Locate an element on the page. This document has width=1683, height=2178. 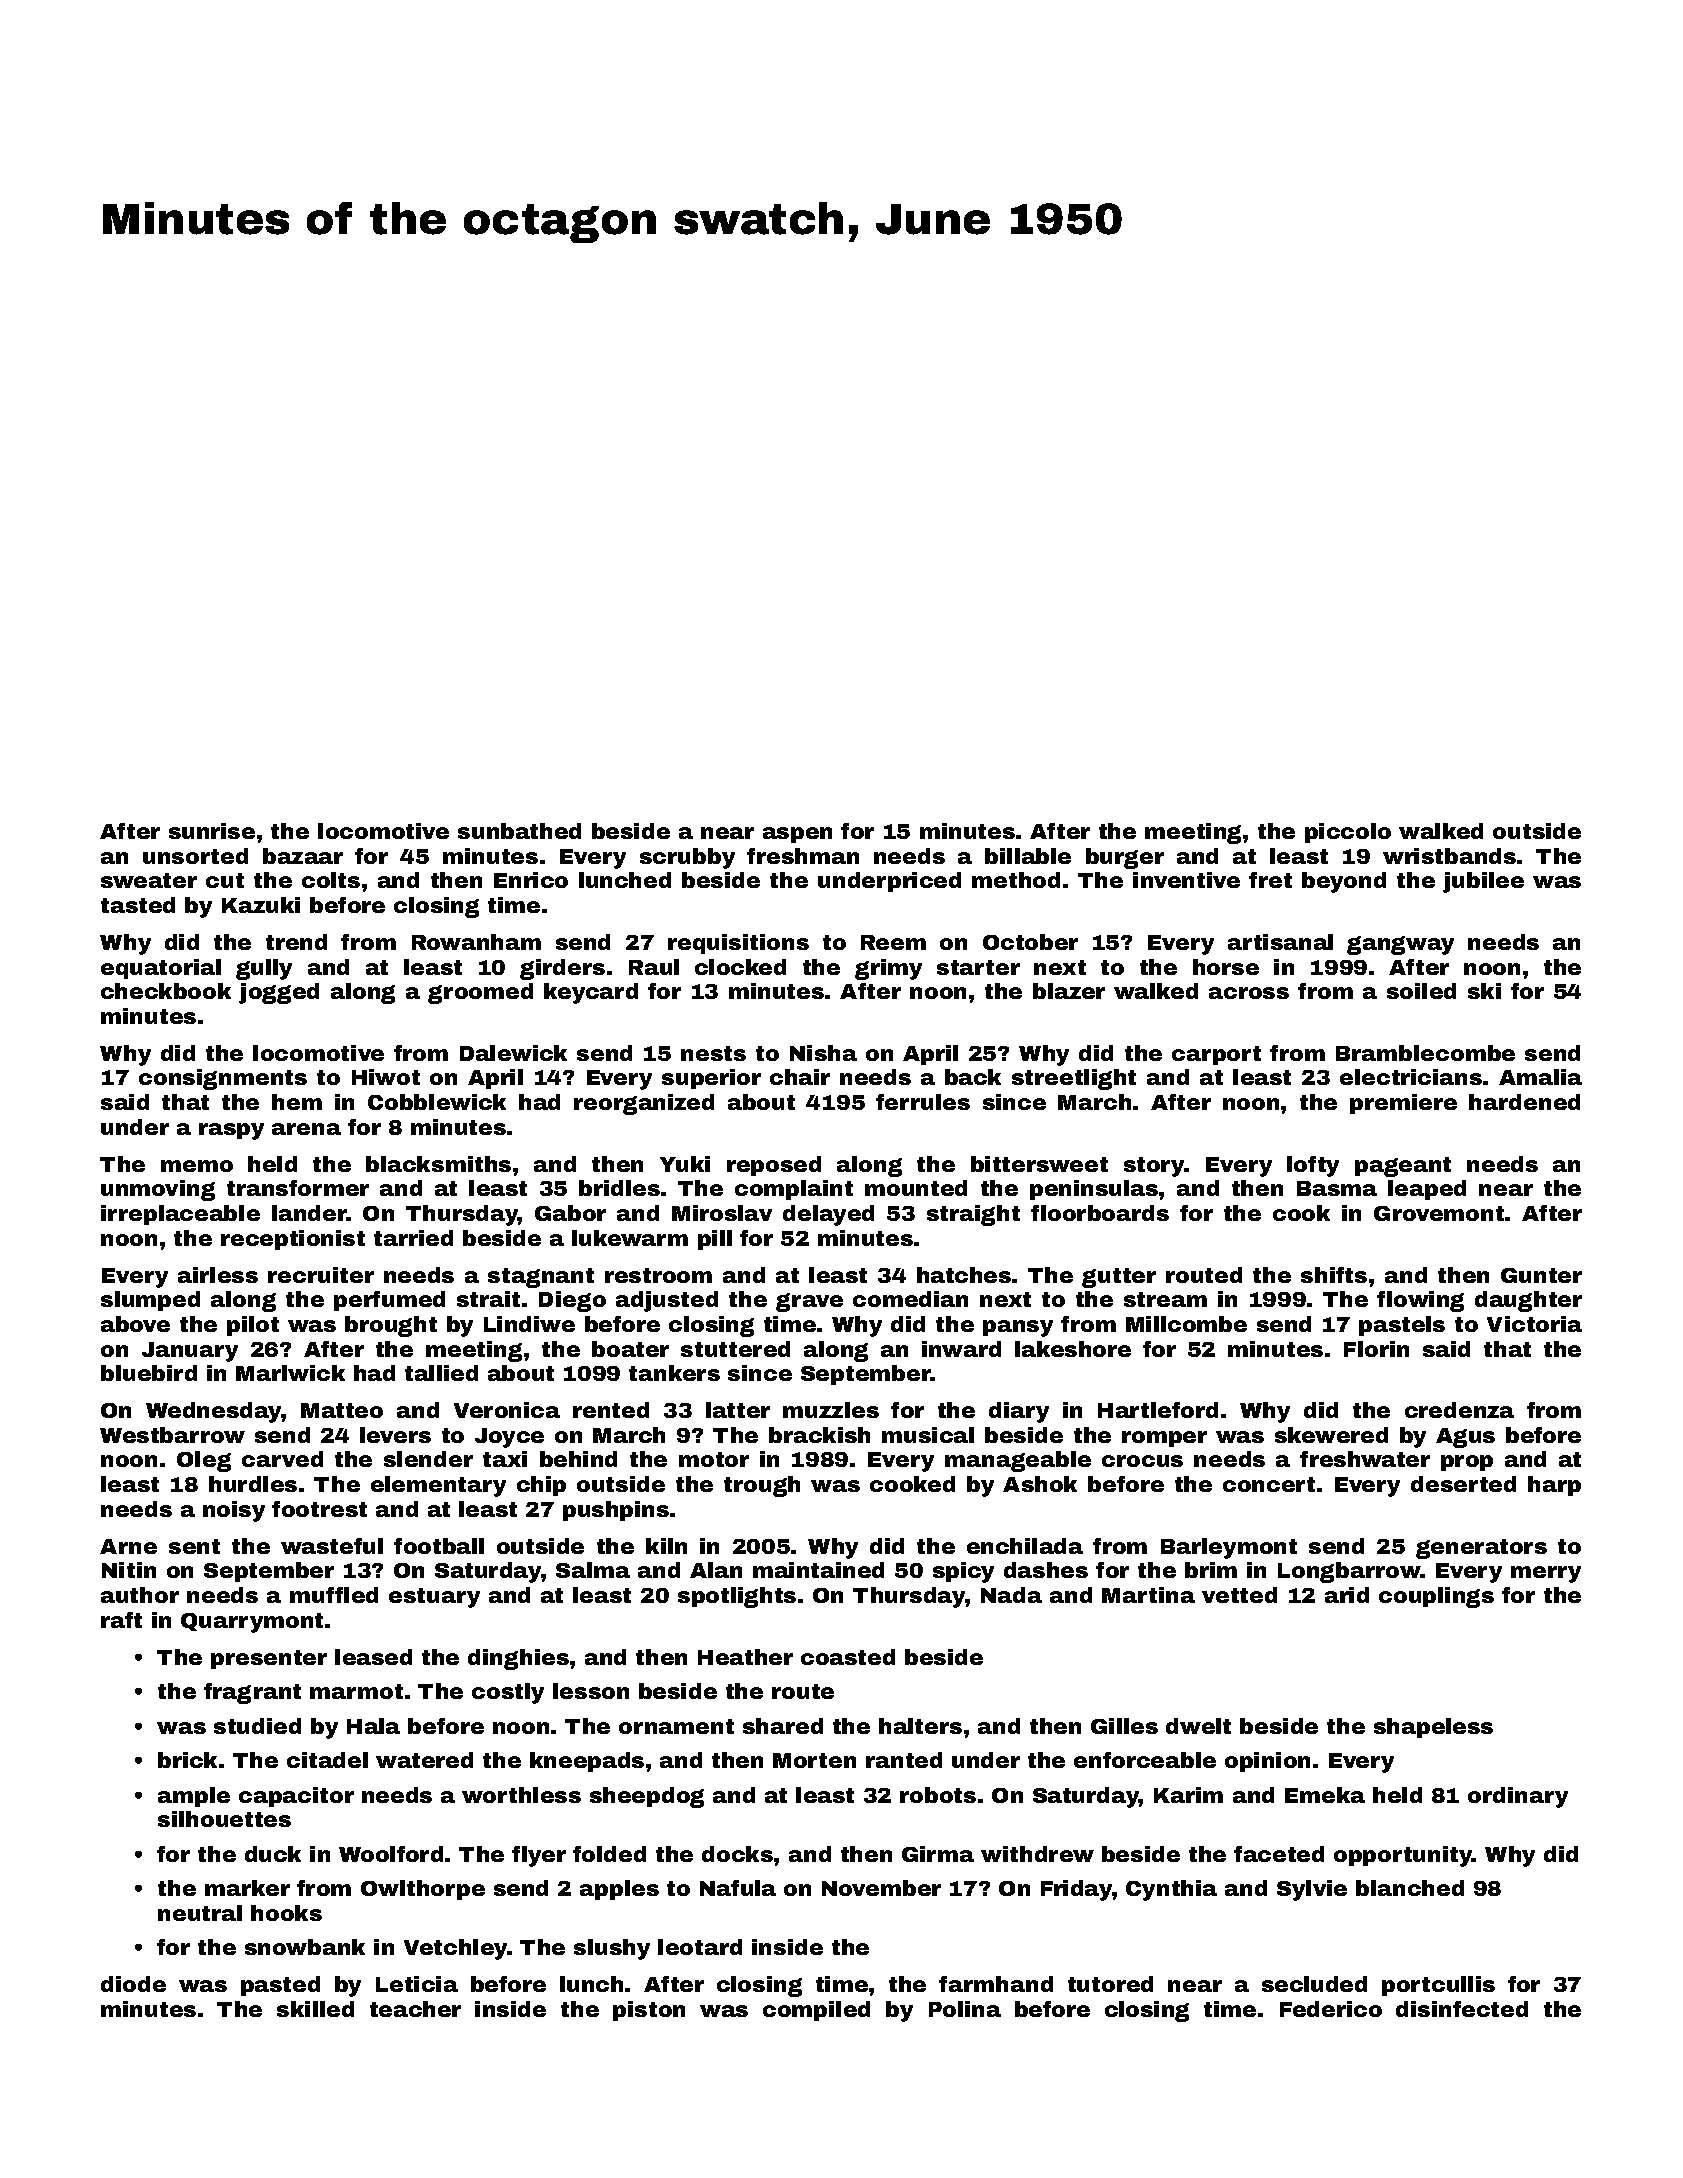
jubilee is located at coordinates (1483, 882).
